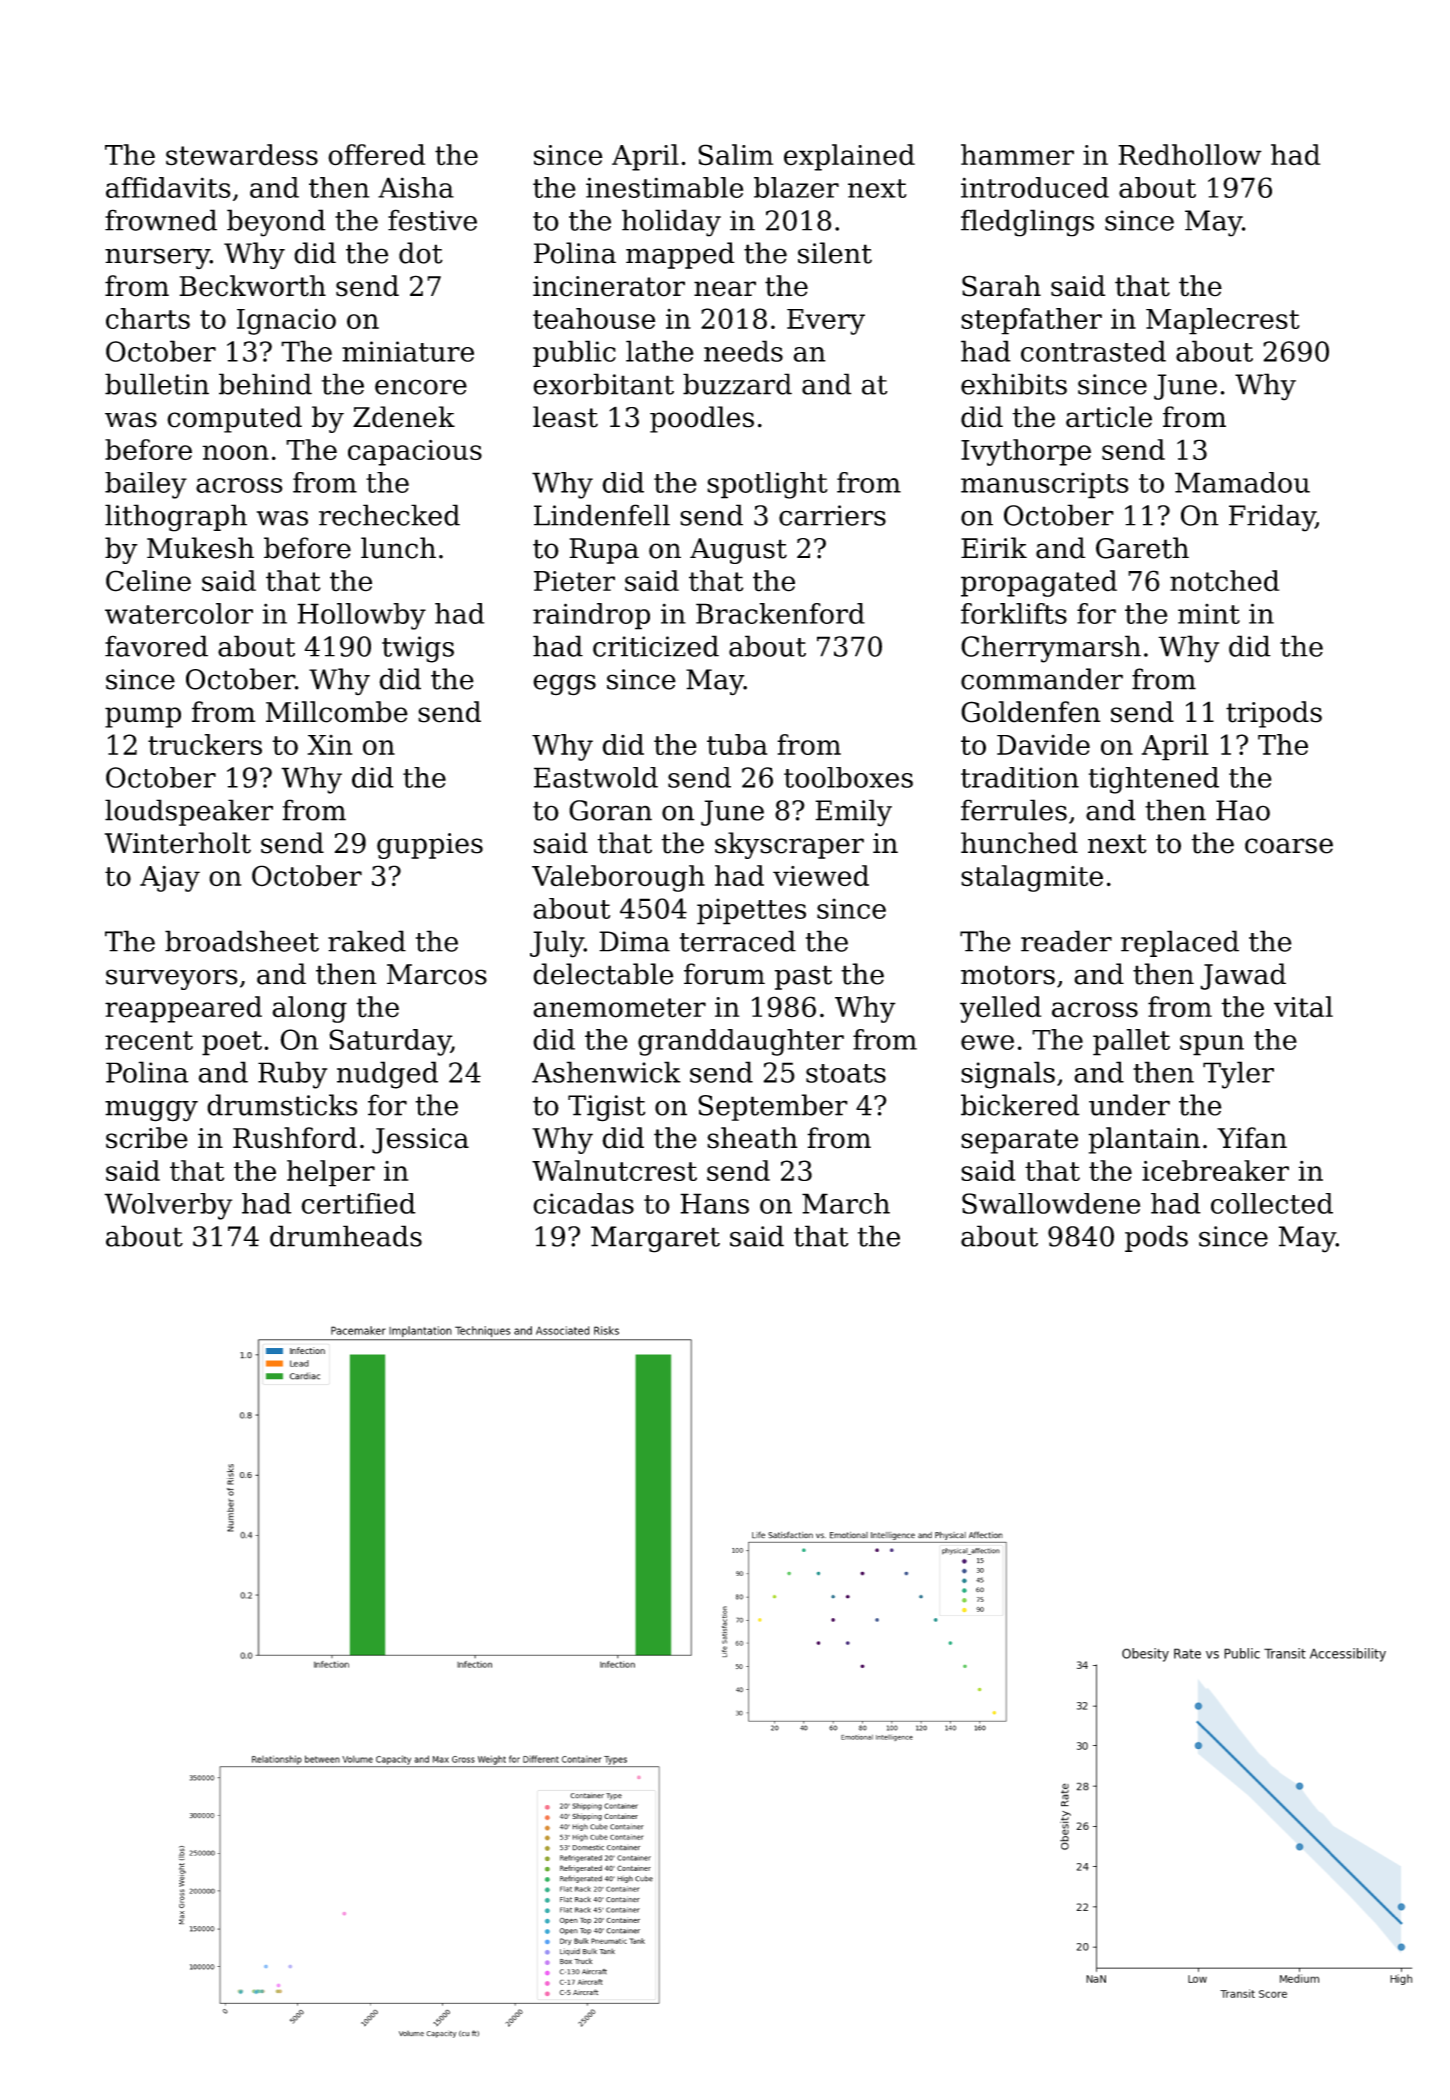 Image resolution: width=1450 pixels, height=2100 pixels. What do you see at coordinates (735, 155) in the screenshot?
I see `Salim` at bounding box center [735, 155].
